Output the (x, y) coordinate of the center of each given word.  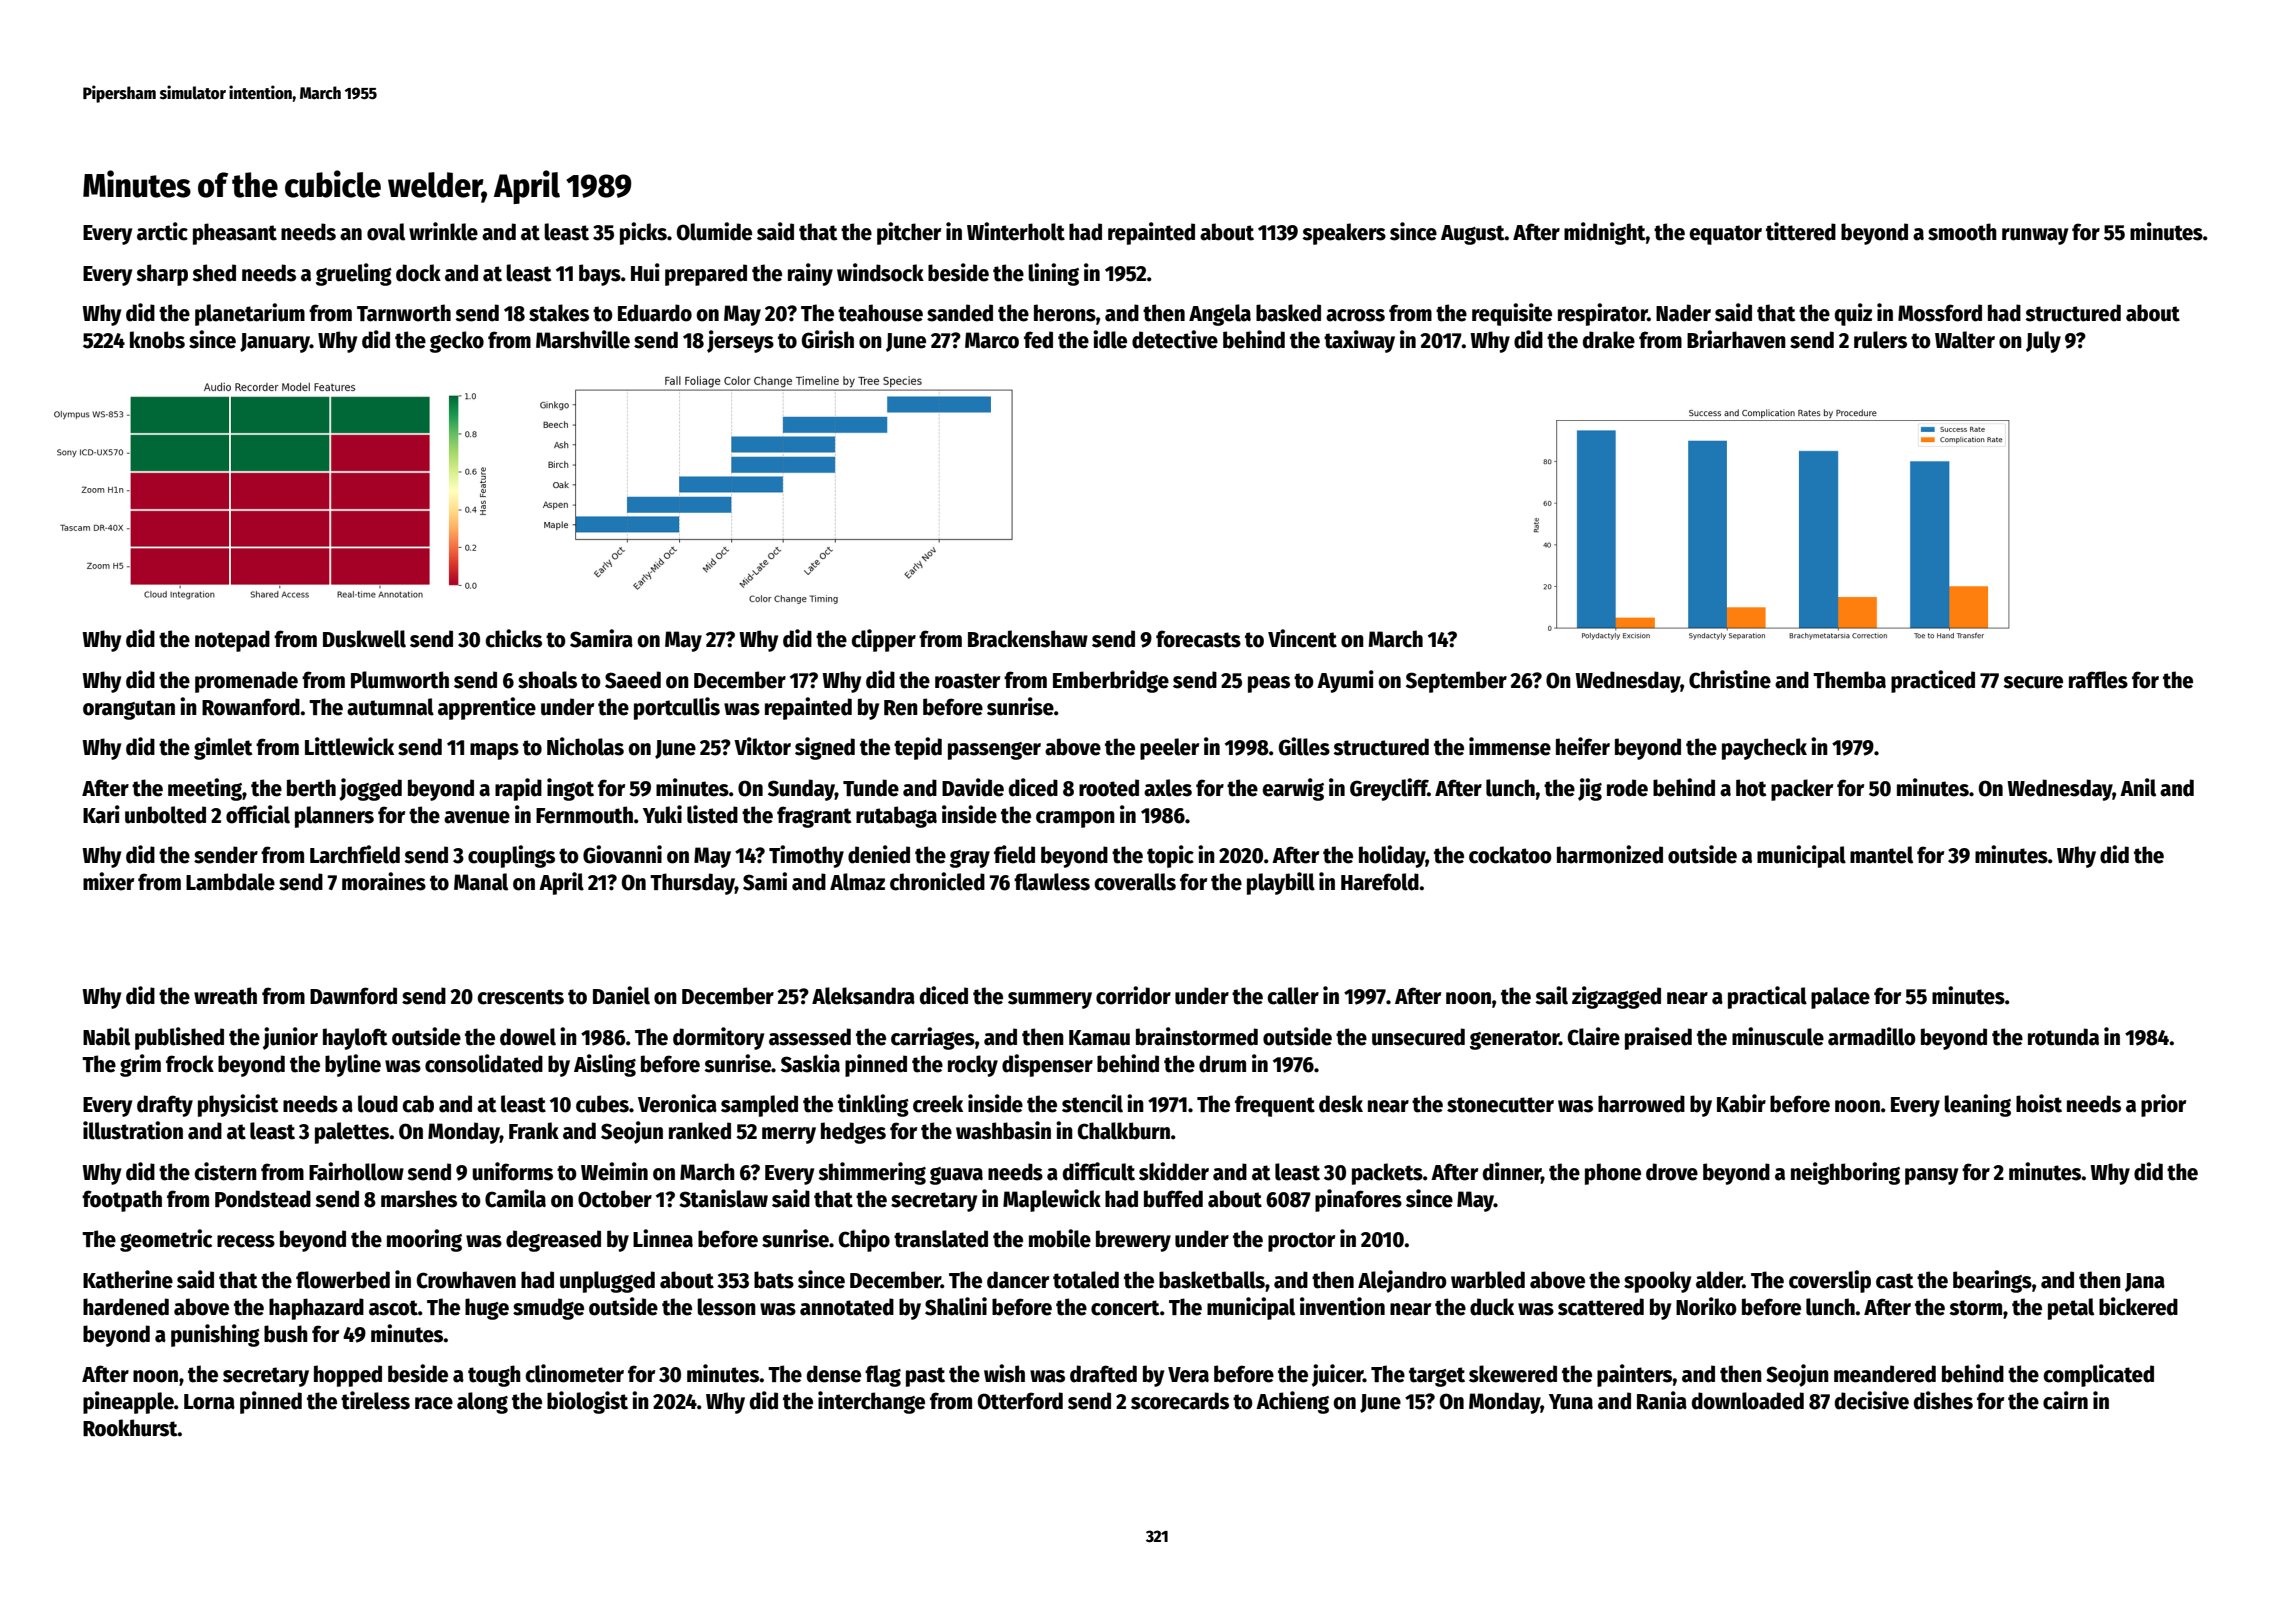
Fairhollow (356, 1171)
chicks (513, 638)
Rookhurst (130, 1428)
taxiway (1359, 341)
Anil (2138, 787)
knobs (157, 340)
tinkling (873, 1105)
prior (2163, 1105)
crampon (1075, 819)
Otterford (1020, 1401)
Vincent (1302, 638)
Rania (1662, 1400)
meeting (205, 789)
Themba (1849, 680)
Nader (1683, 313)
